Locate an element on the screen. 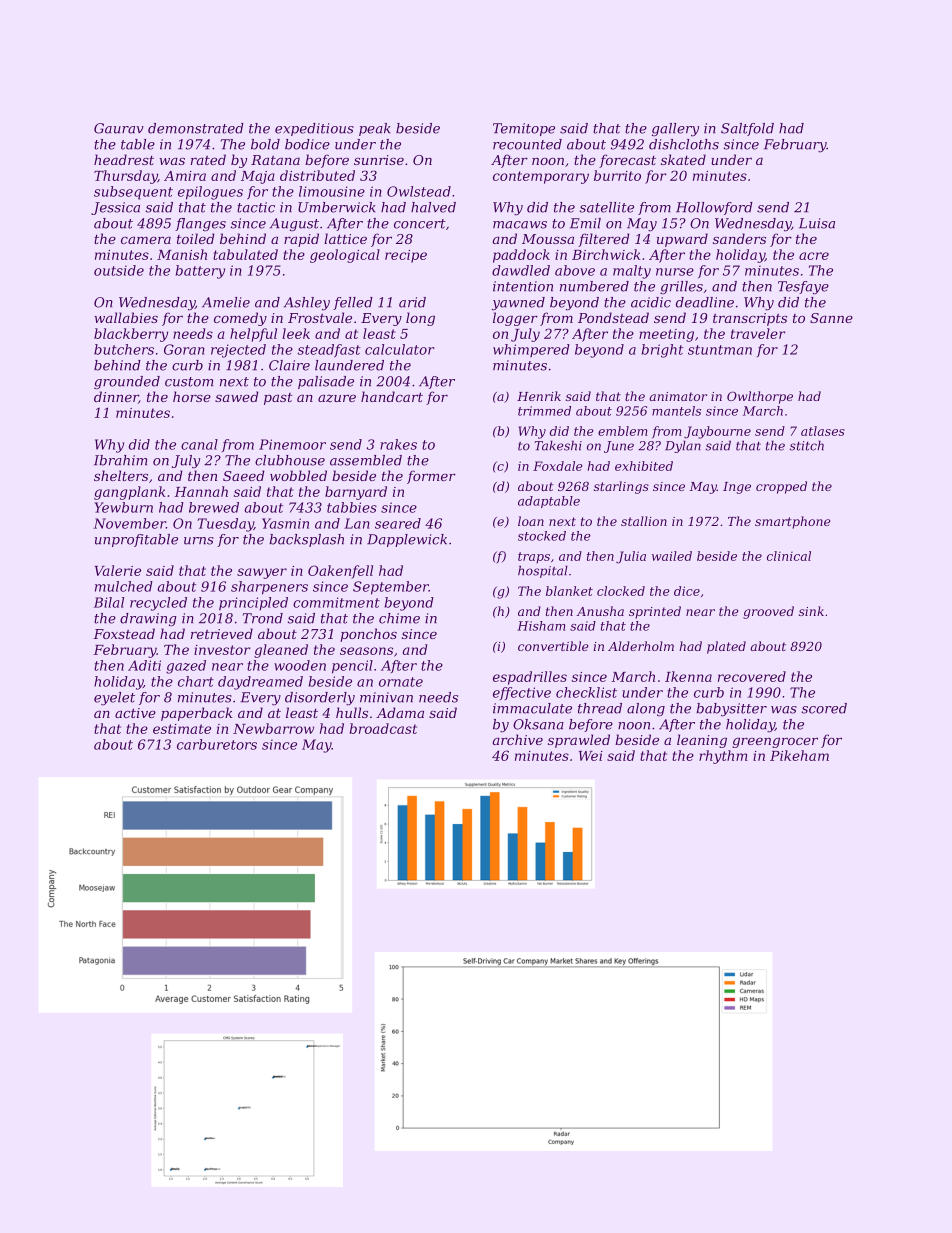  eyelet is located at coordinates (114, 699).
